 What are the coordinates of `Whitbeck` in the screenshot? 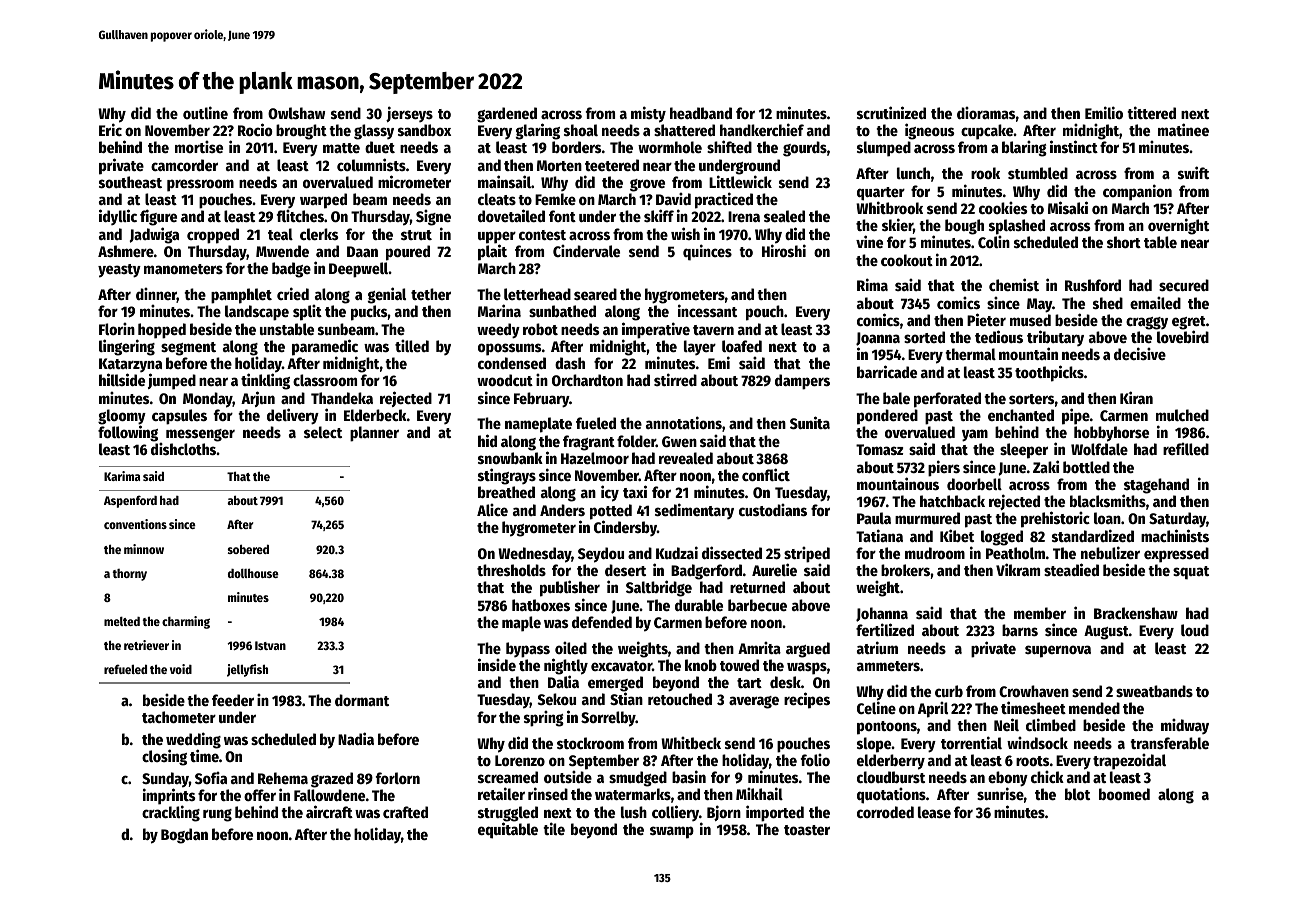 It's located at (691, 742).
